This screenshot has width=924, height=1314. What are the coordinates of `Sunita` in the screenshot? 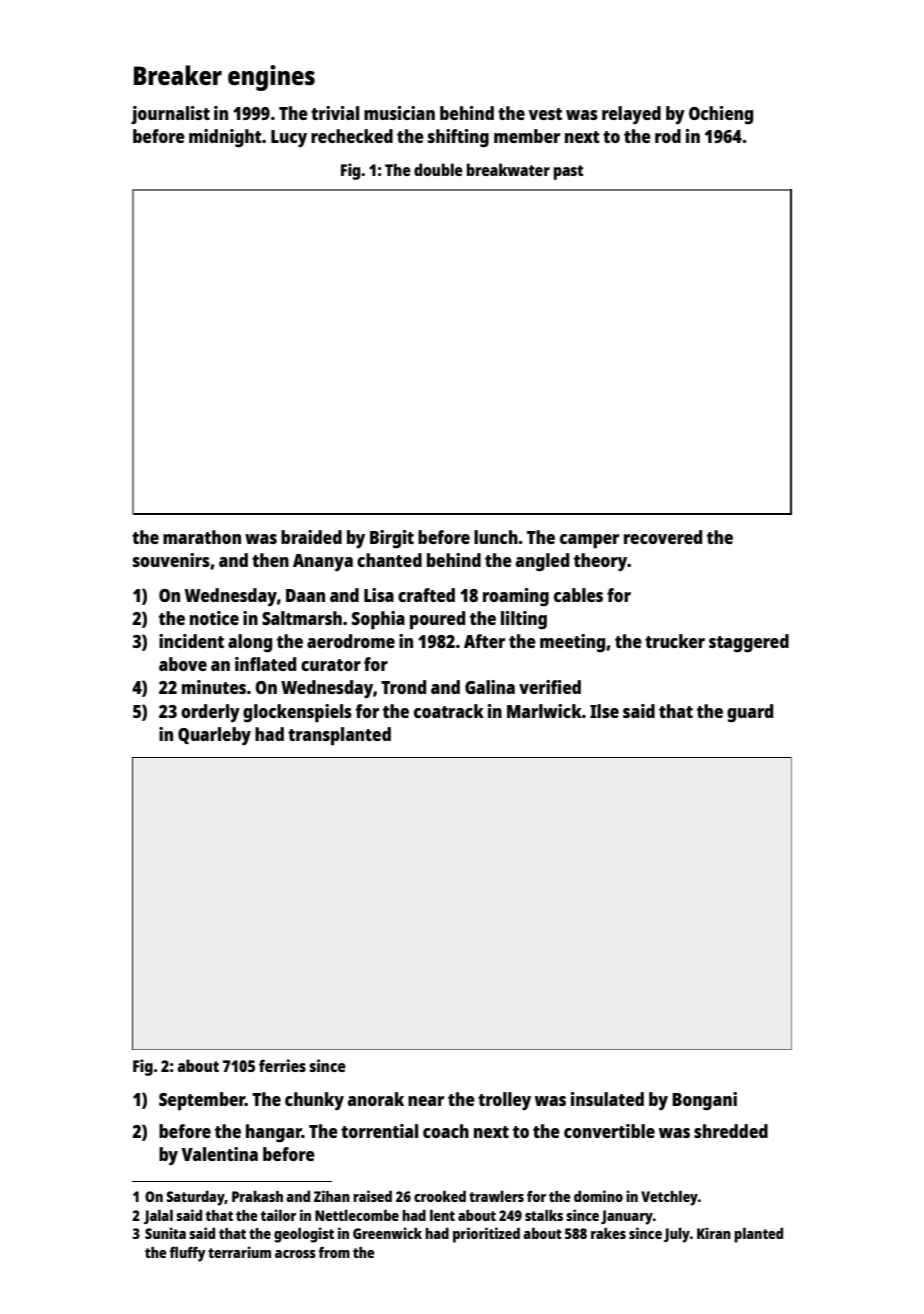 It's located at (165, 1233).
